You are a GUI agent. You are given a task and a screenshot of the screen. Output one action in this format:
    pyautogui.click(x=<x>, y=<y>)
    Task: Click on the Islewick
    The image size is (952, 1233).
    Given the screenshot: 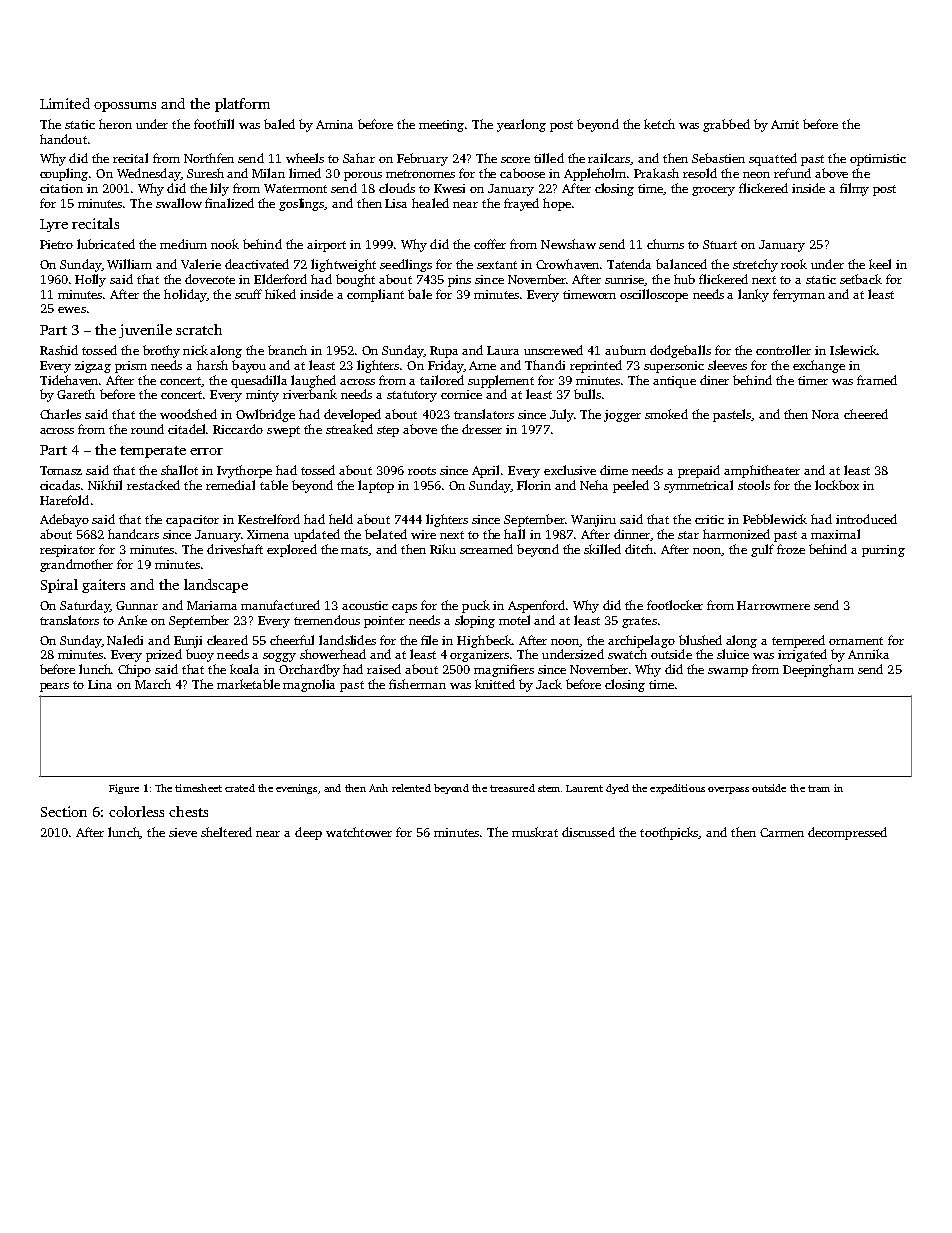 What is the action you would take?
    pyautogui.click(x=853, y=350)
